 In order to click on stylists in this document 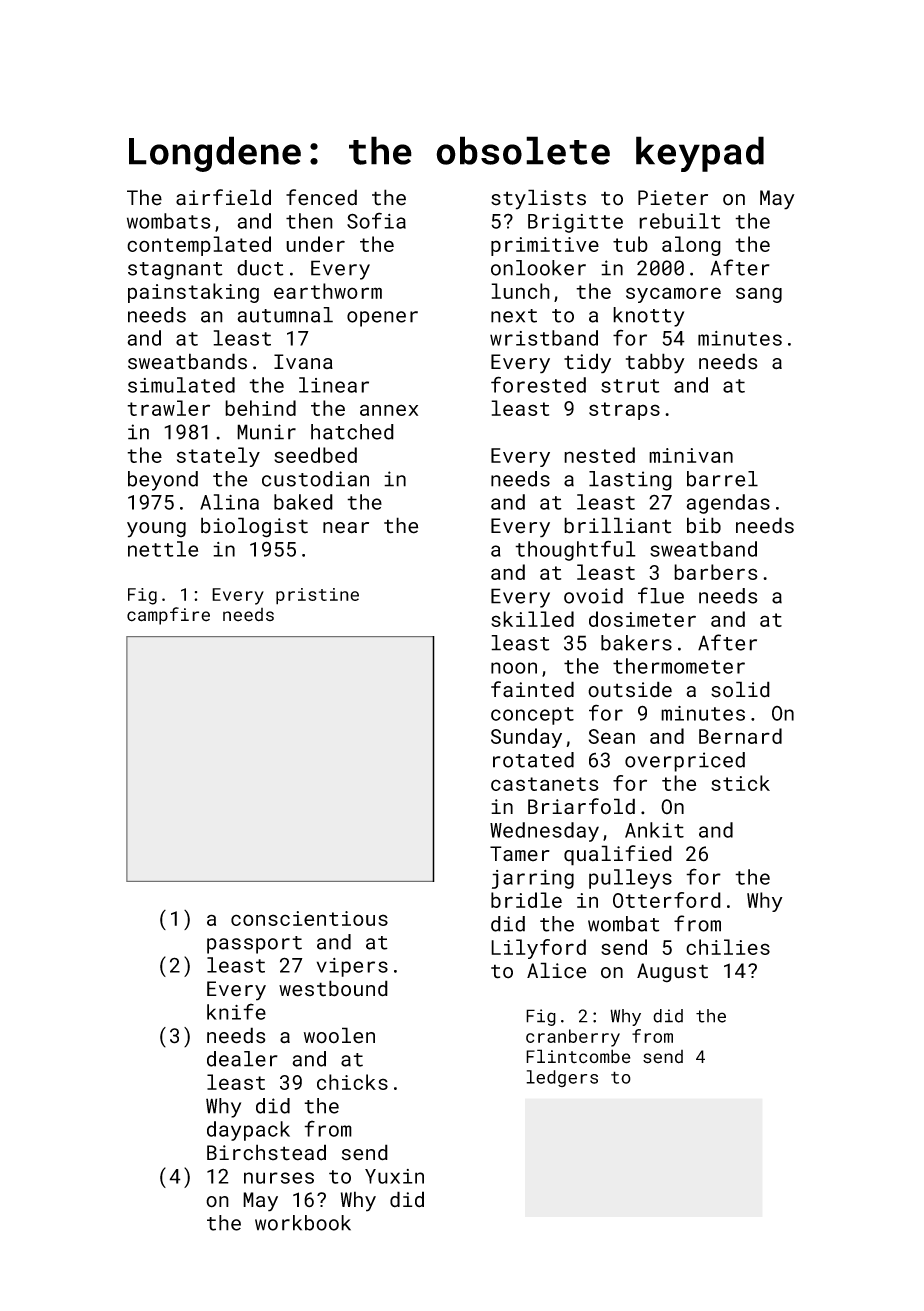, I will do `click(538, 199)`.
